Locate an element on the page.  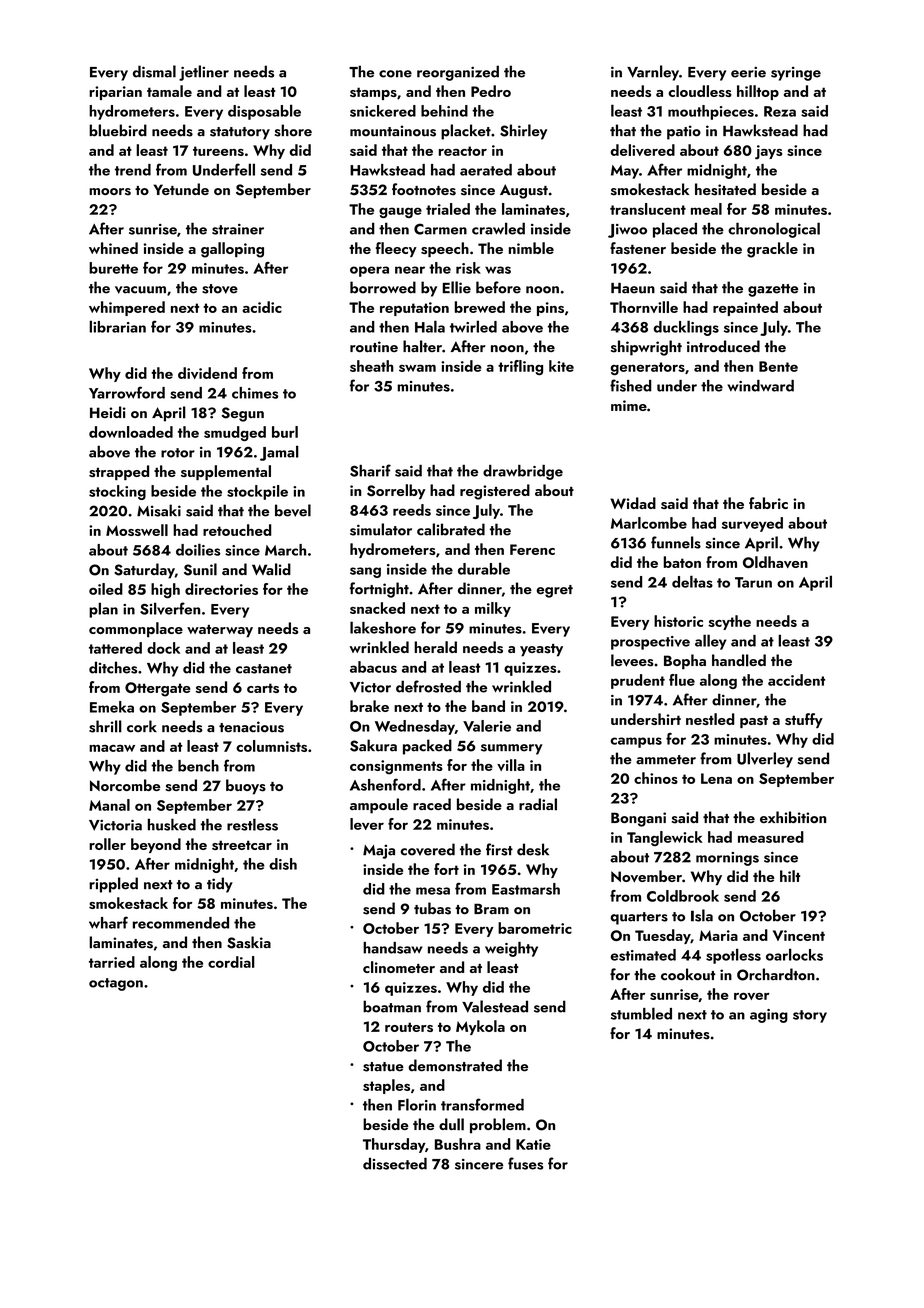
mouthpieces is located at coordinates (711, 112).
